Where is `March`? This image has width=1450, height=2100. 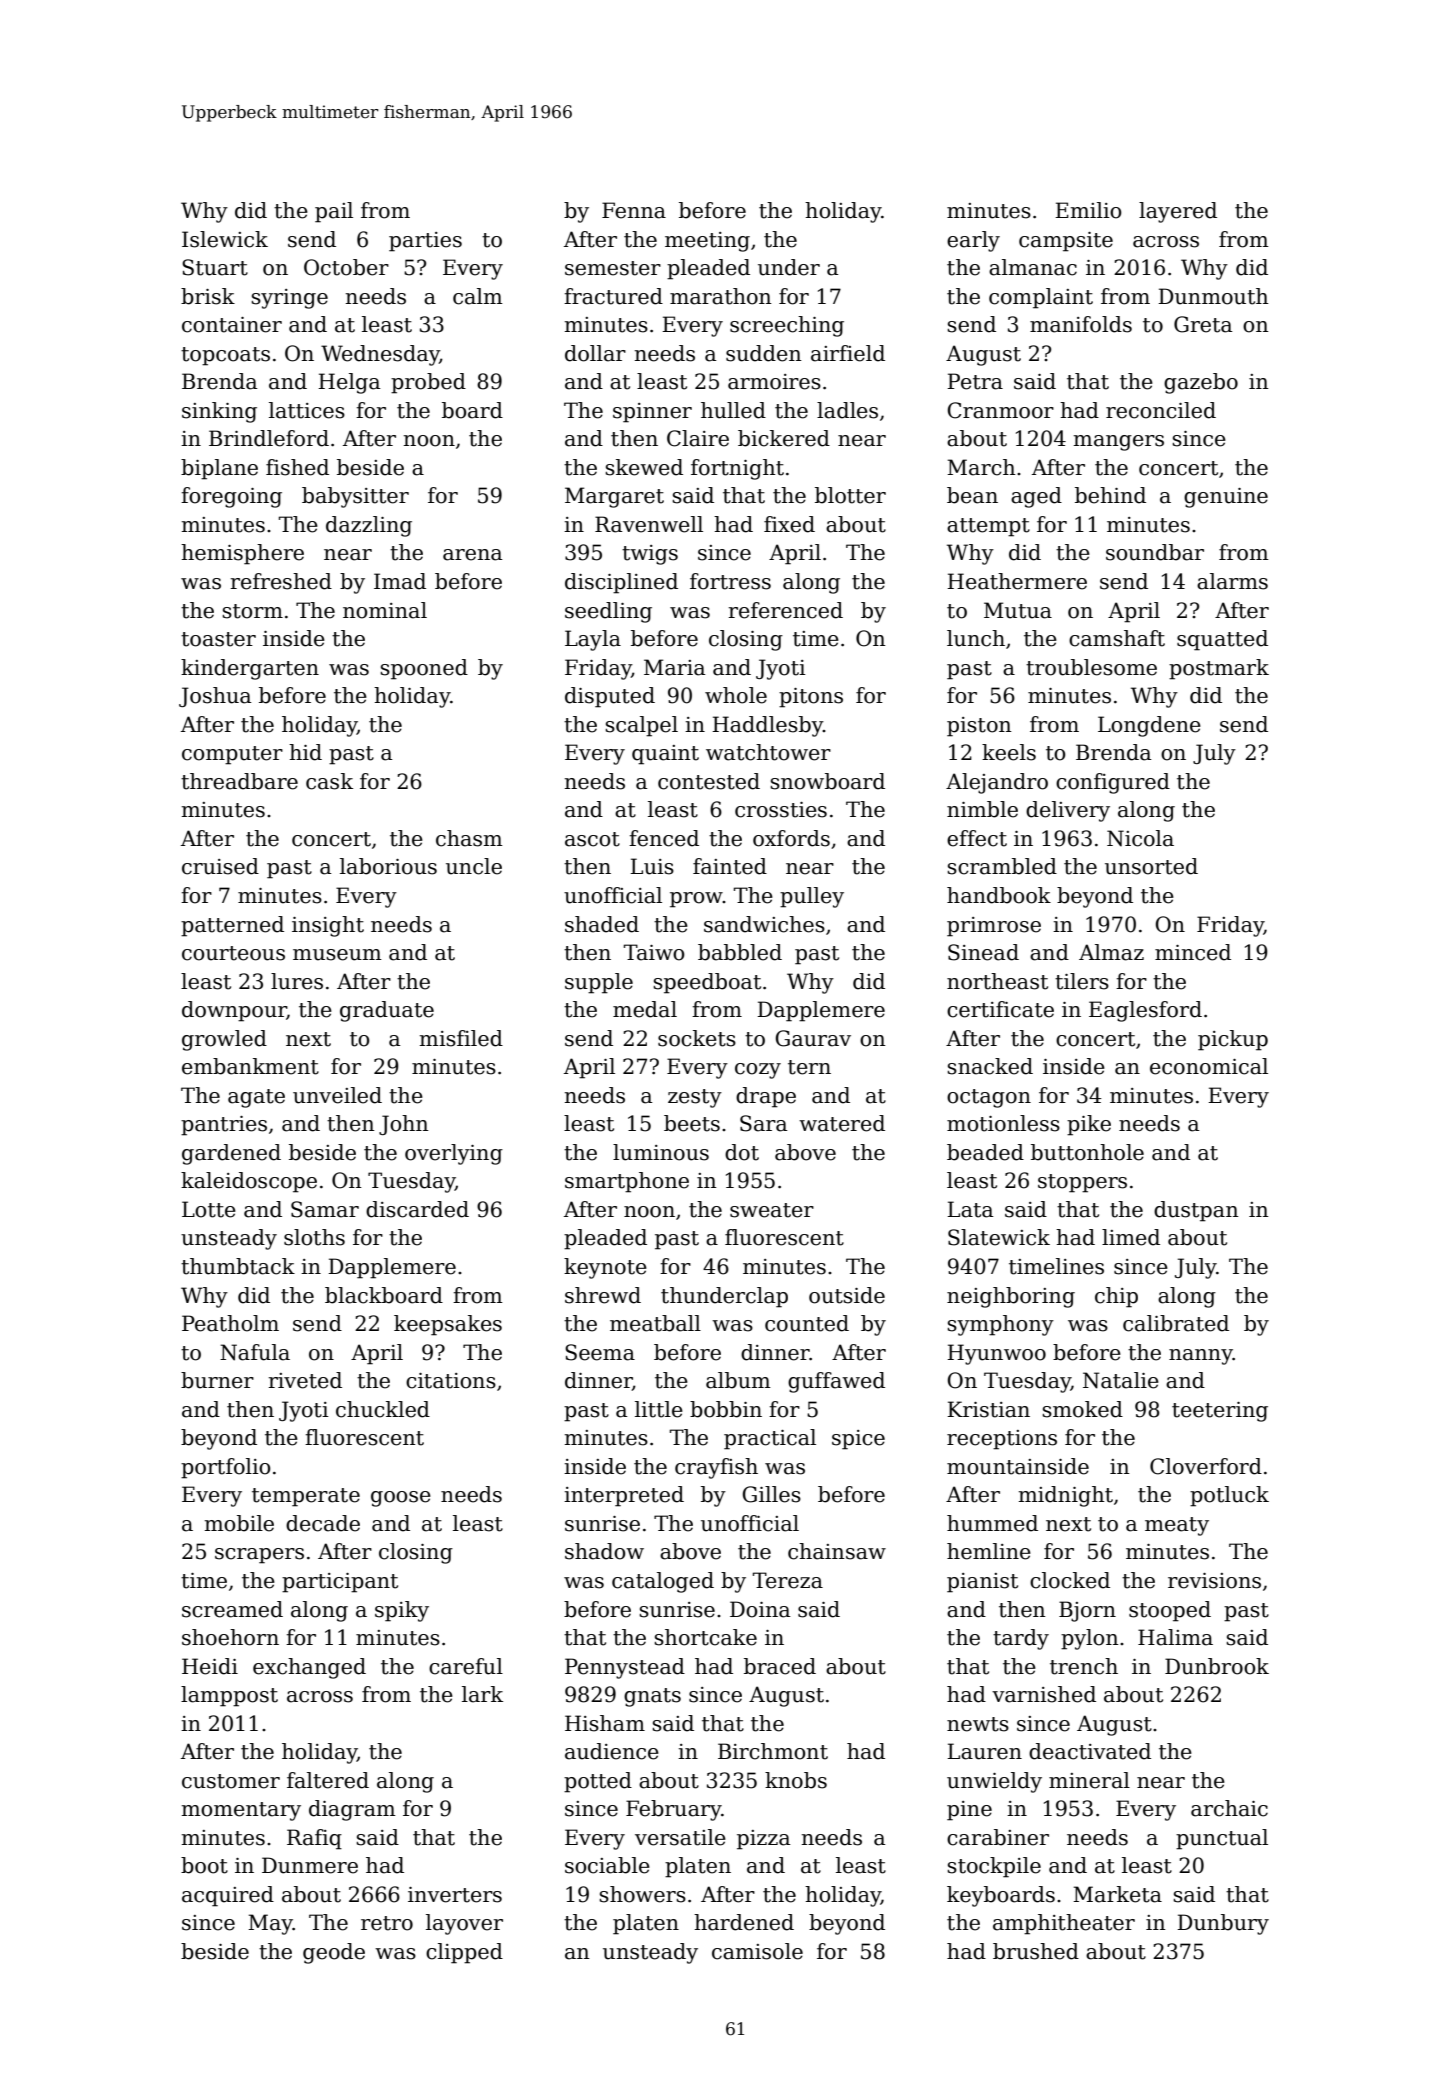 March is located at coordinates (981, 467).
